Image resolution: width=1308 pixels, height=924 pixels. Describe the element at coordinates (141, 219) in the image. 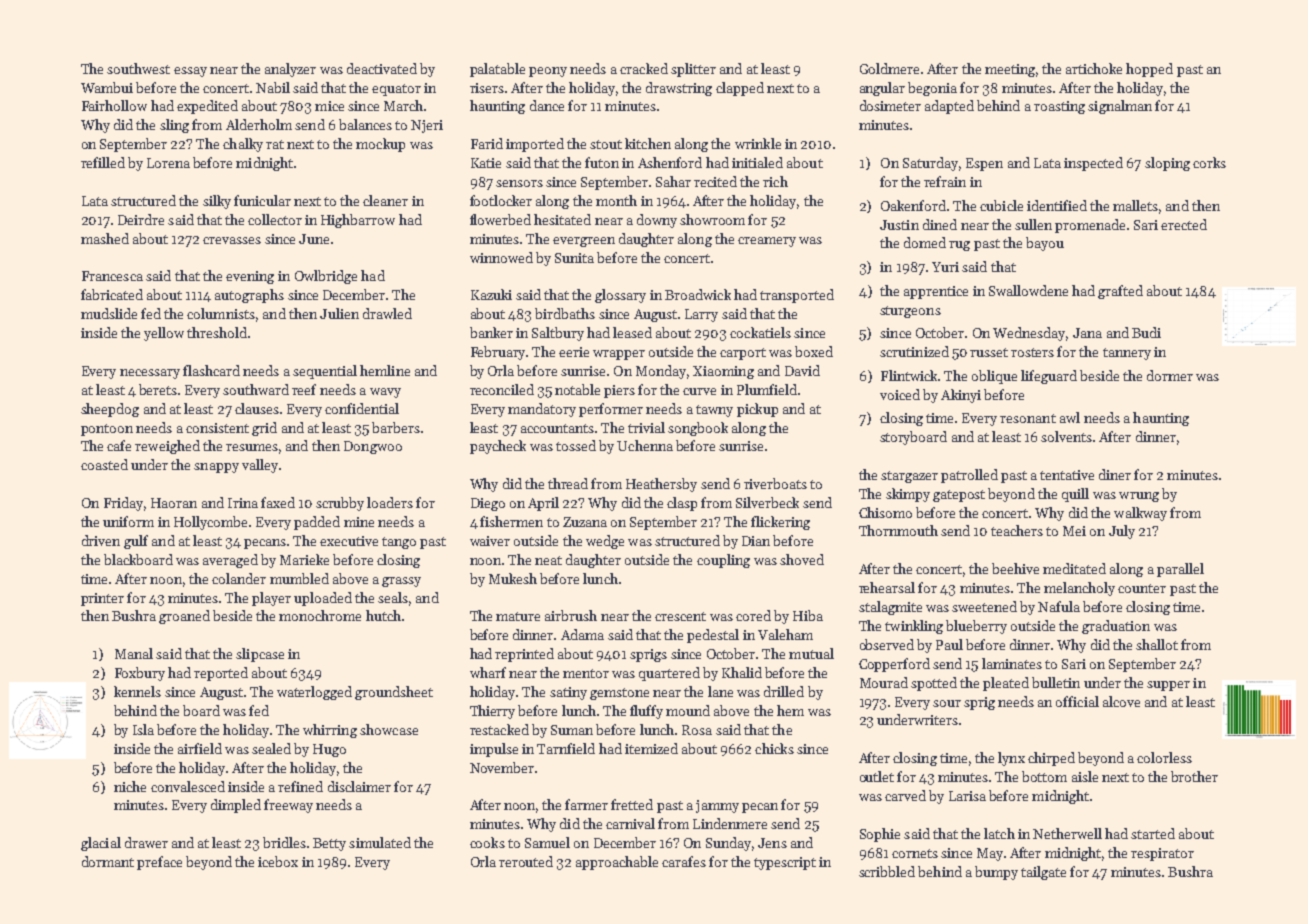

I see `Deirdre` at that location.
